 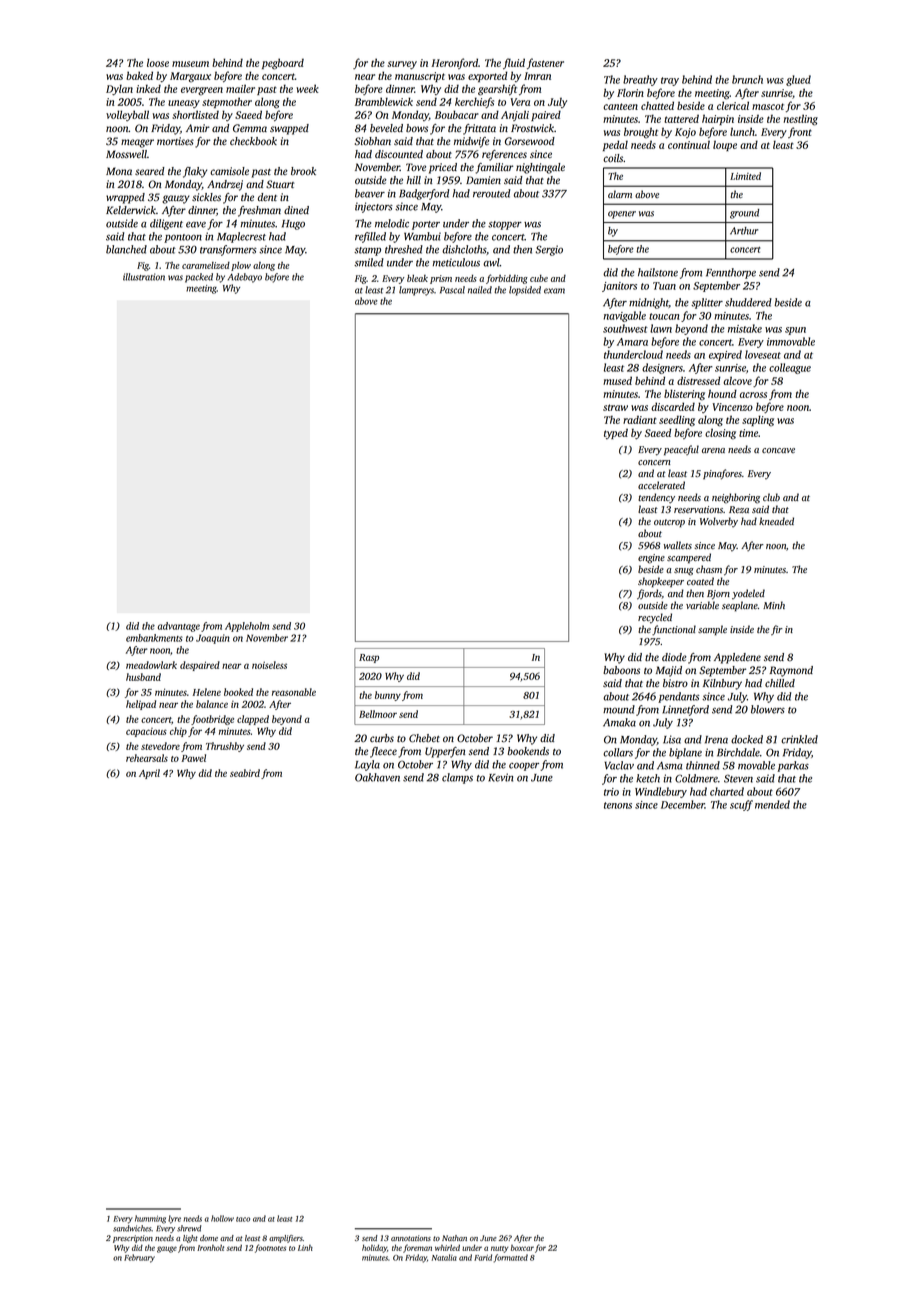 What do you see at coordinates (369, 658) in the document?
I see `Rasp` at bounding box center [369, 658].
